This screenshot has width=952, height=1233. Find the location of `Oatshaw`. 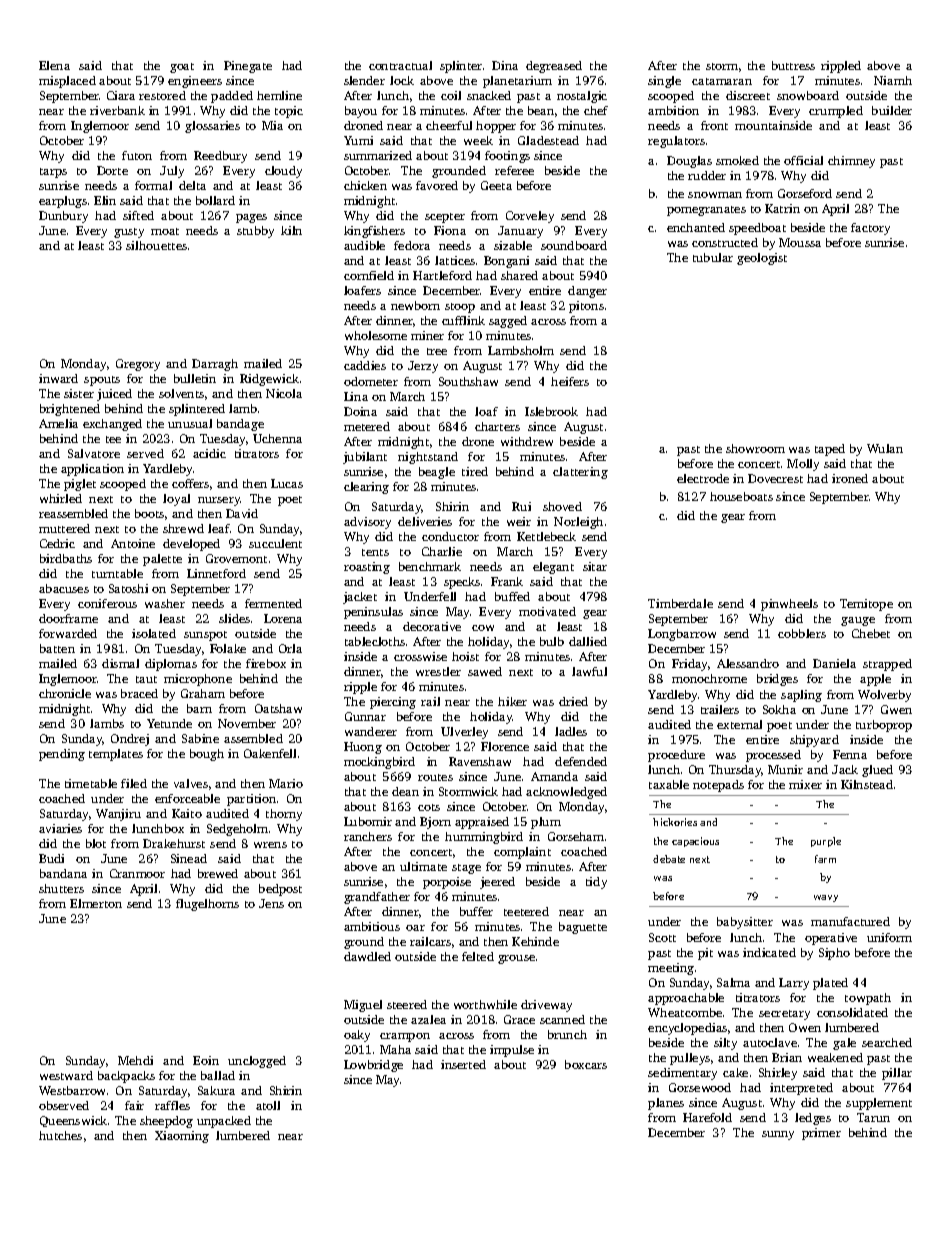

Oatshaw is located at coordinates (278, 708).
